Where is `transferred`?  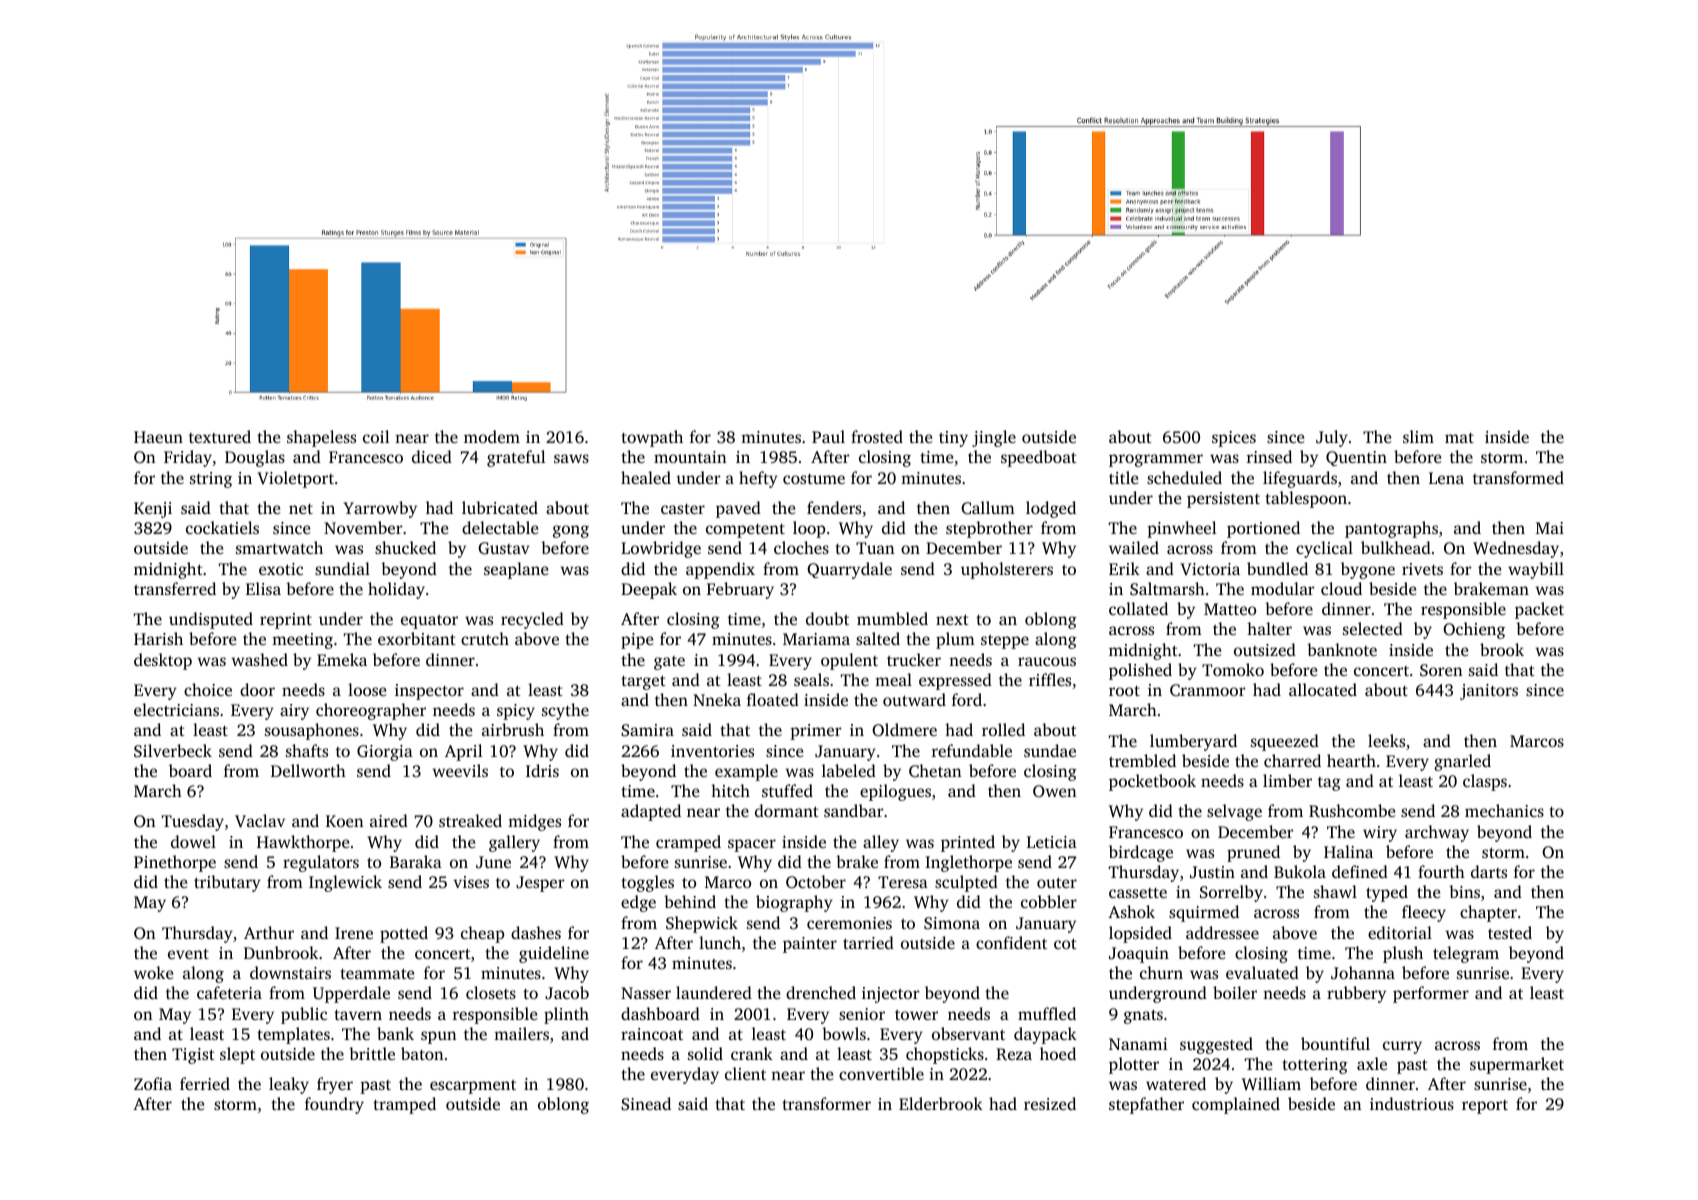 transferred is located at coordinates (175, 588).
